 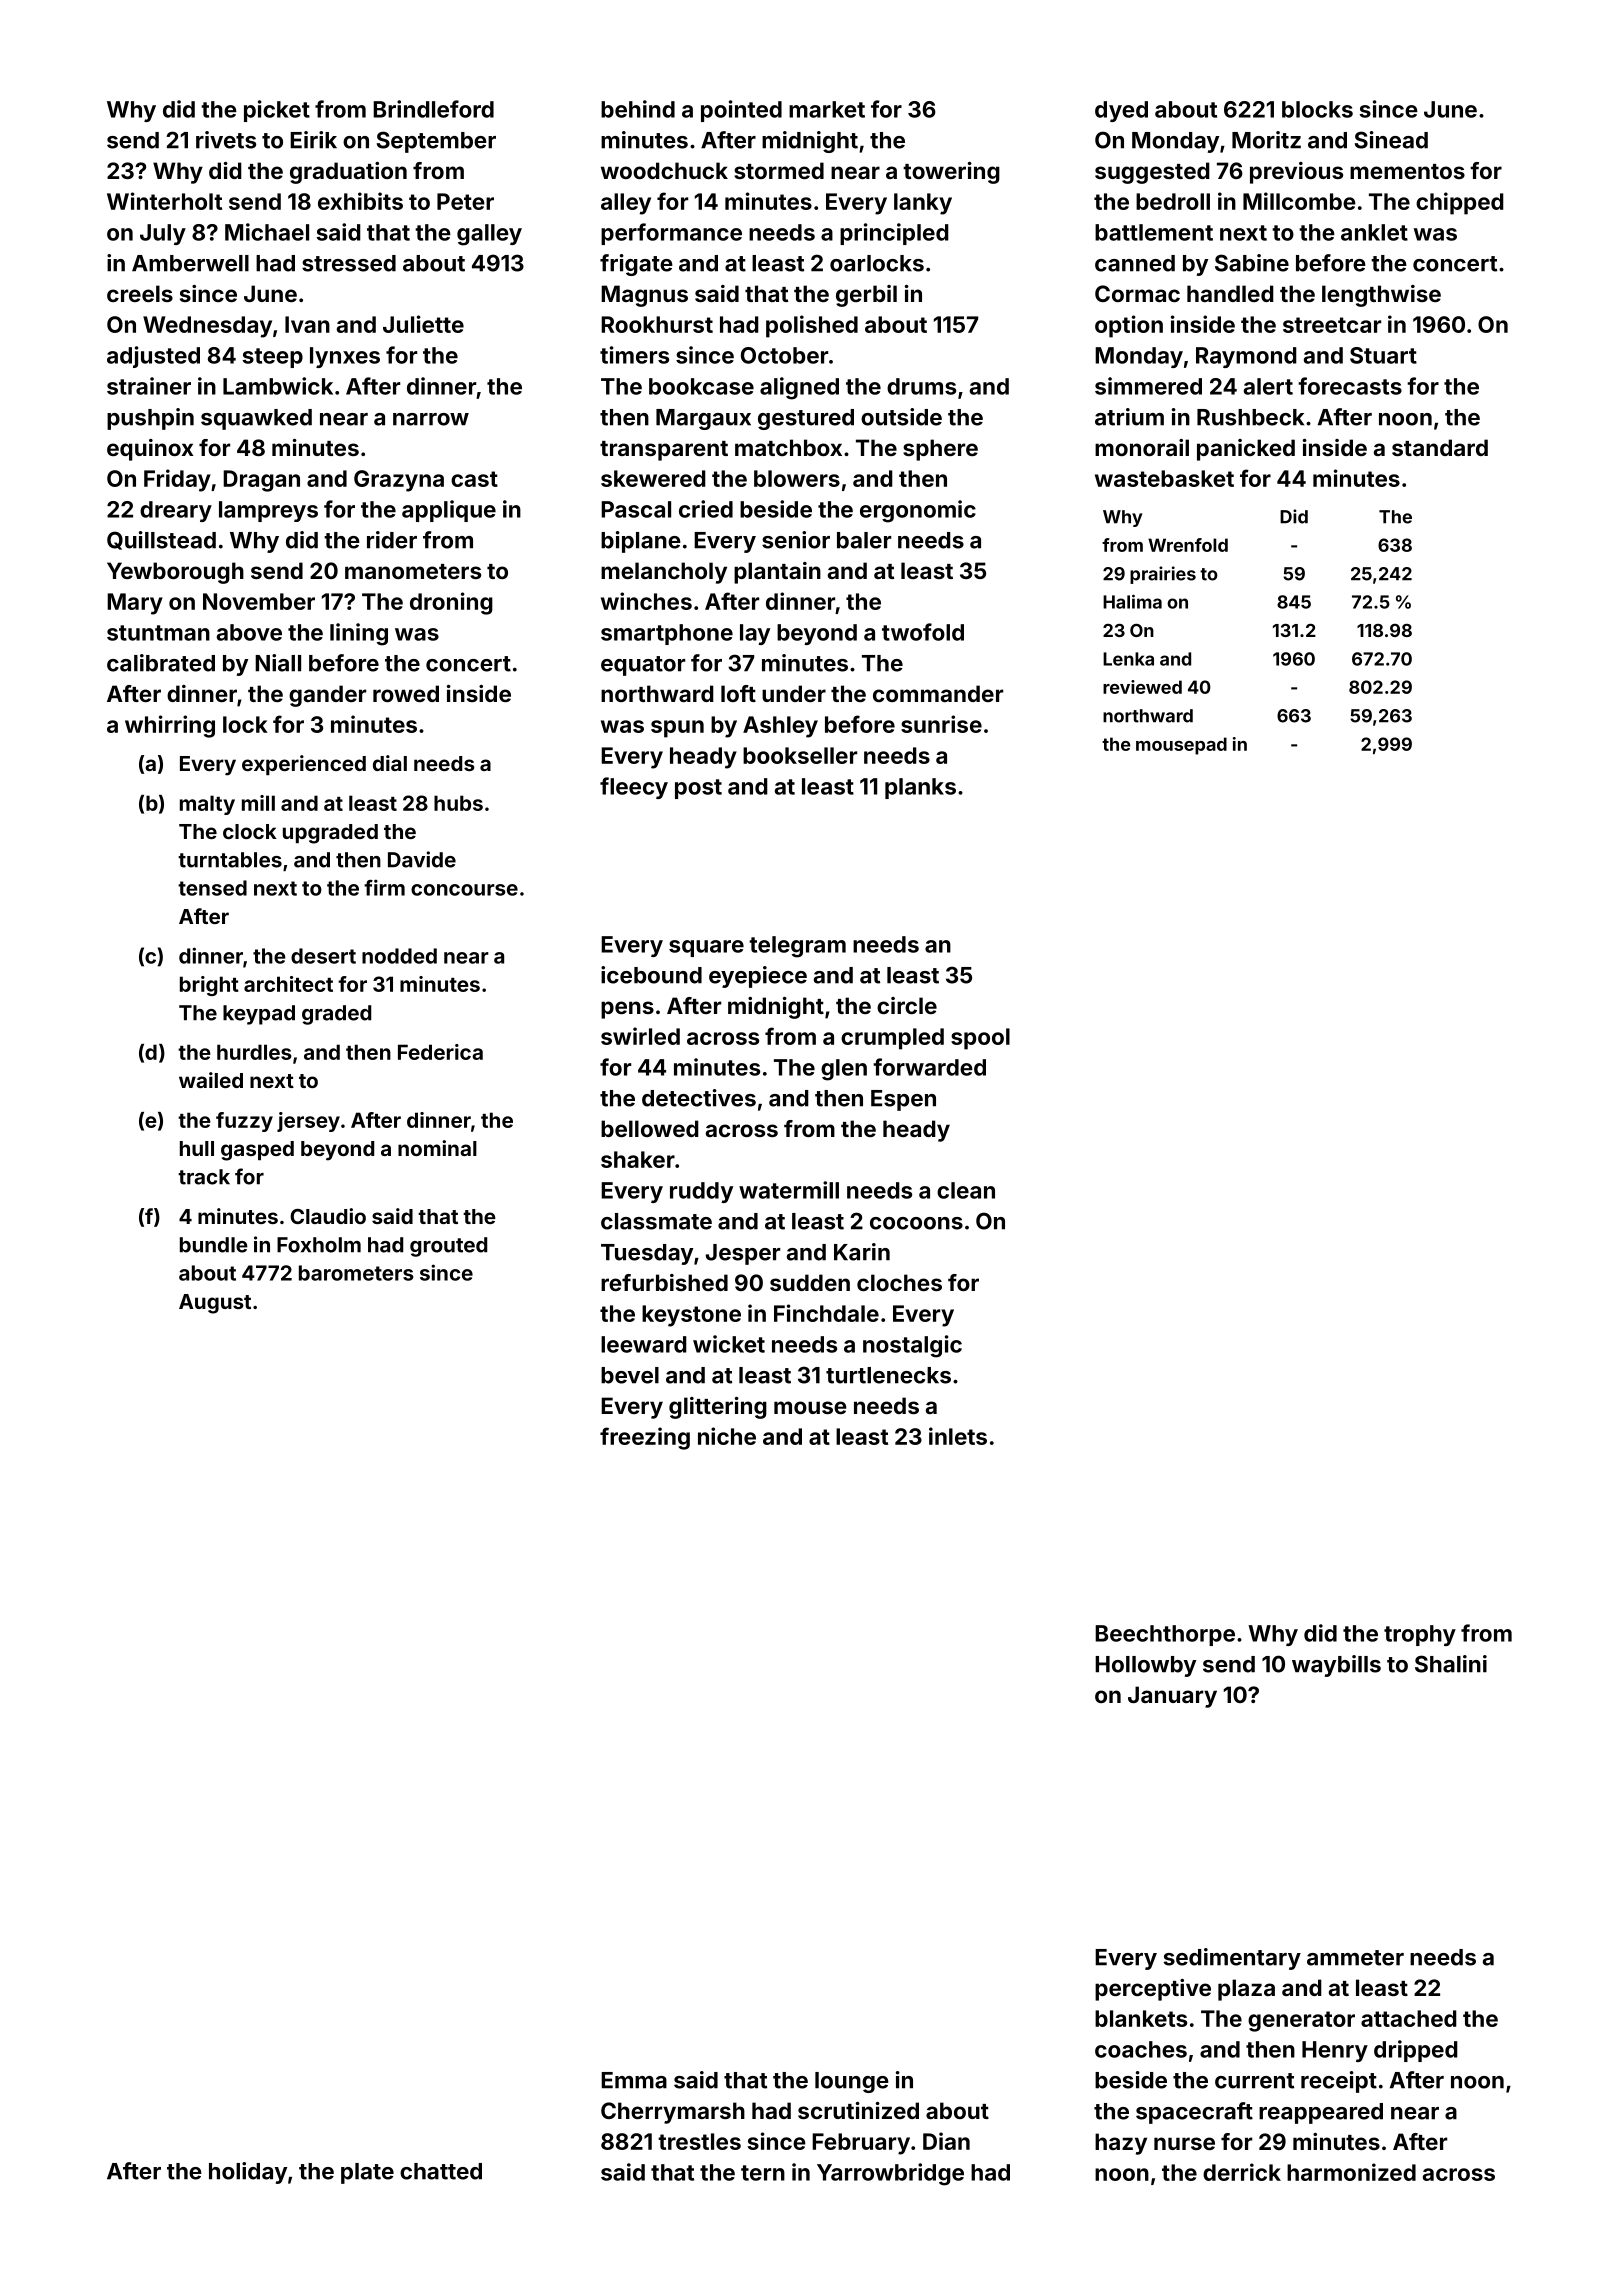 What do you see at coordinates (1420, 1635) in the screenshot?
I see `trophy` at bounding box center [1420, 1635].
